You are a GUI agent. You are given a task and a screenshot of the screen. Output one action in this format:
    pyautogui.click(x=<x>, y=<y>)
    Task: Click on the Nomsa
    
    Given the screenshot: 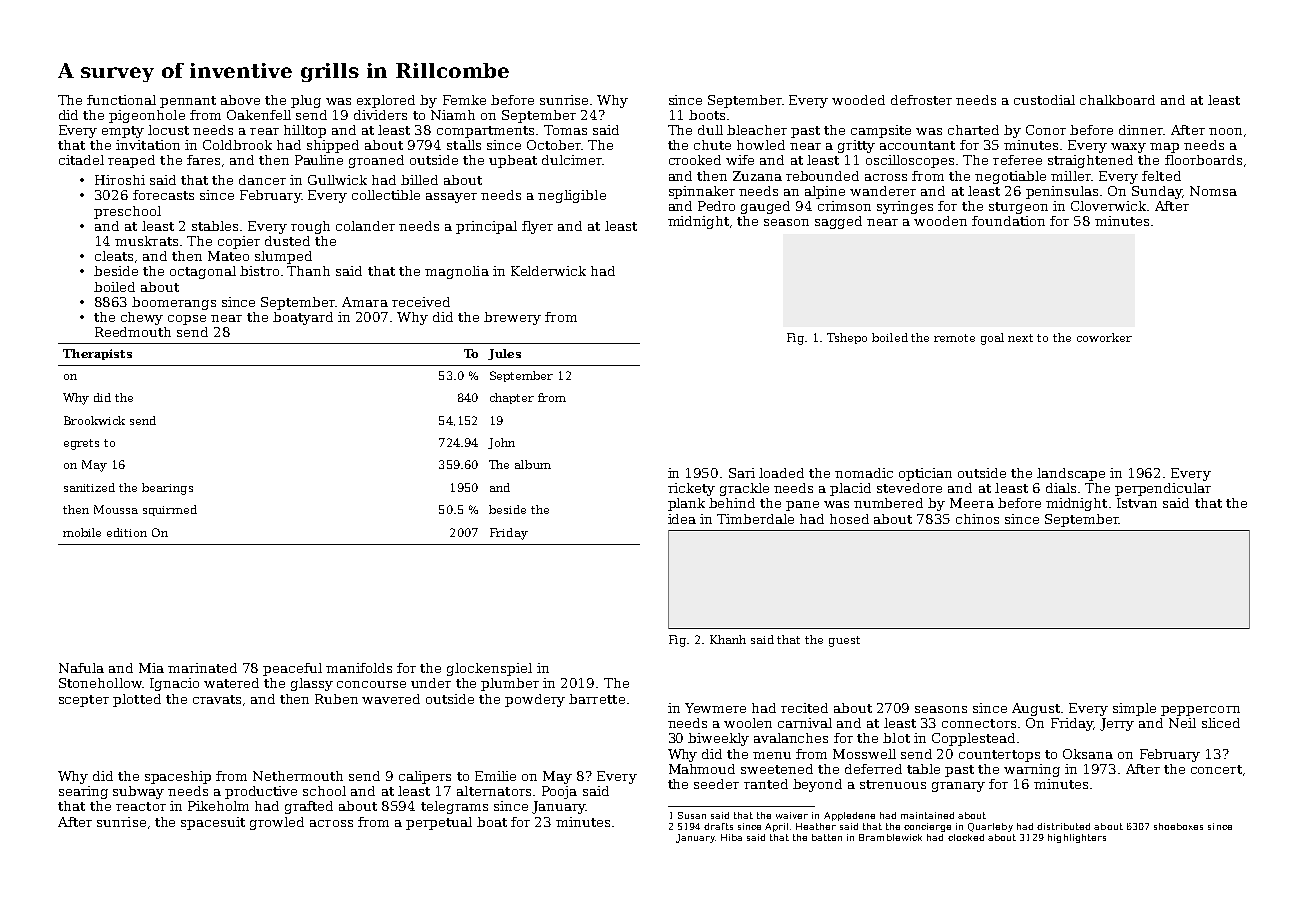 What is the action you would take?
    pyautogui.click(x=1213, y=191)
